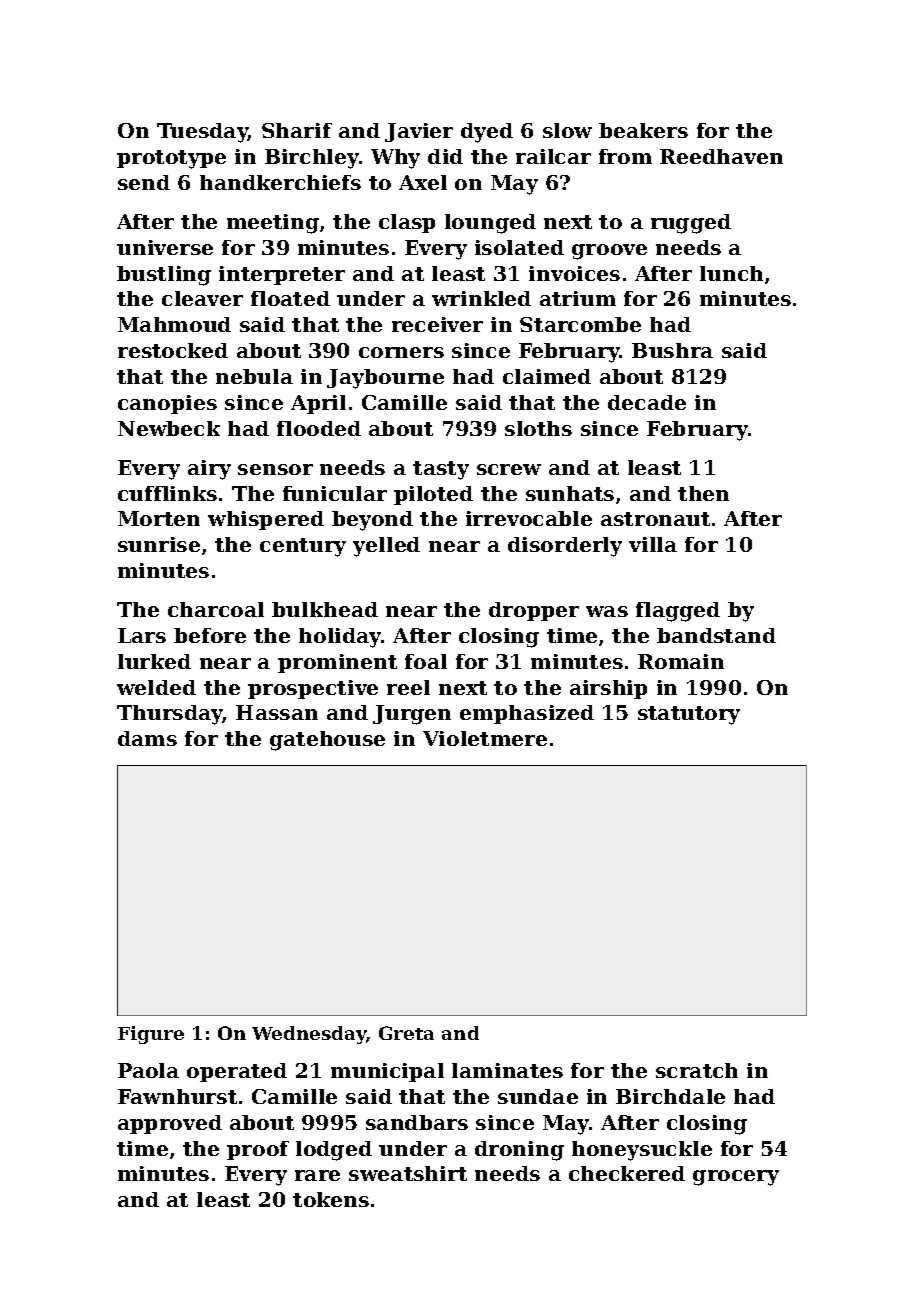 Image resolution: width=924 pixels, height=1311 pixels. I want to click on lunch, so click(731, 273).
